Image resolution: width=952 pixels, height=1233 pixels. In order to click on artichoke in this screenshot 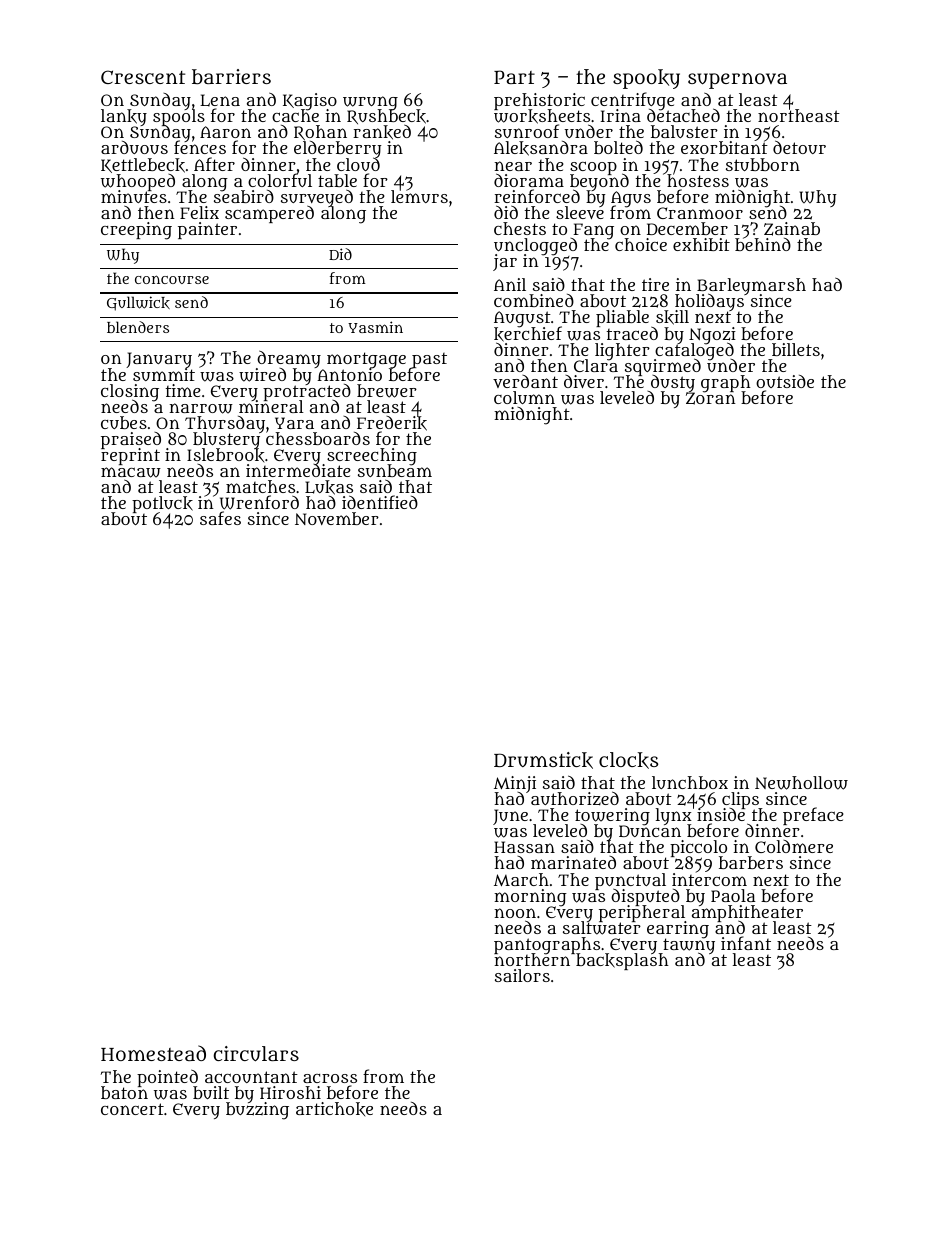, I will do `click(334, 1109)`.
